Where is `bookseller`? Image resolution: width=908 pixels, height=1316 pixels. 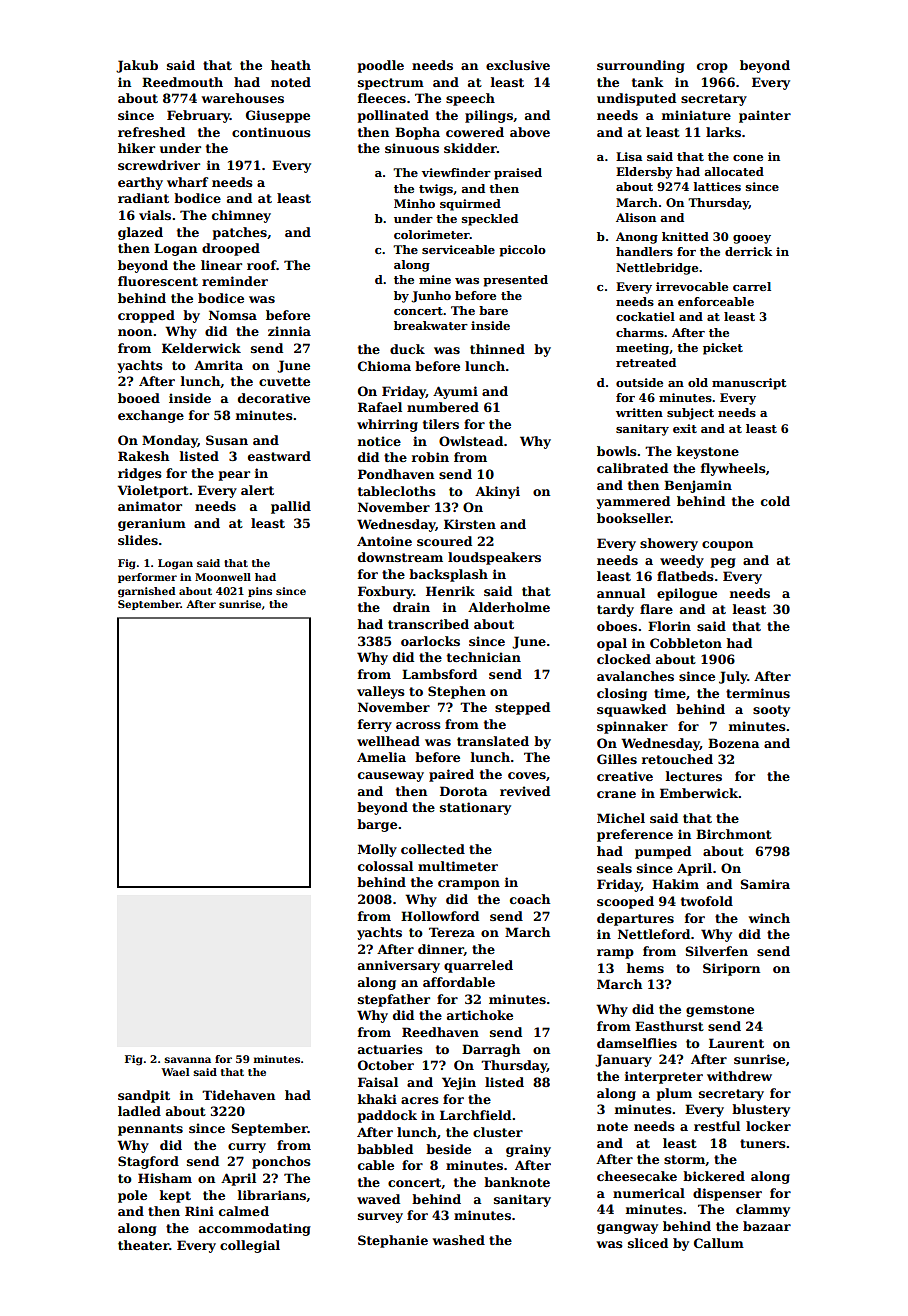 bookseller is located at coordinates (634, 518).
